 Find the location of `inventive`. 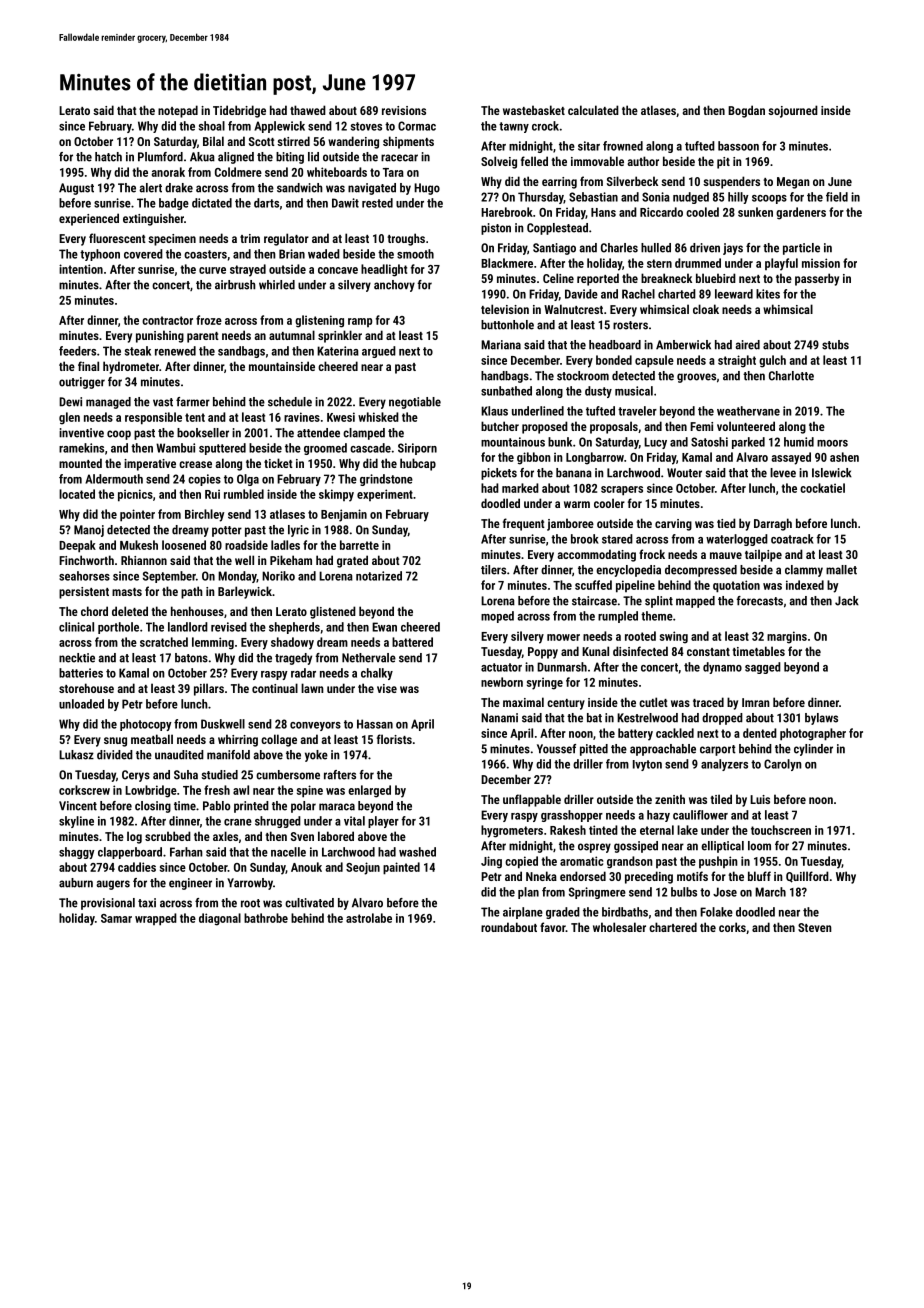

inventive is located at coordinates (81, 433).
